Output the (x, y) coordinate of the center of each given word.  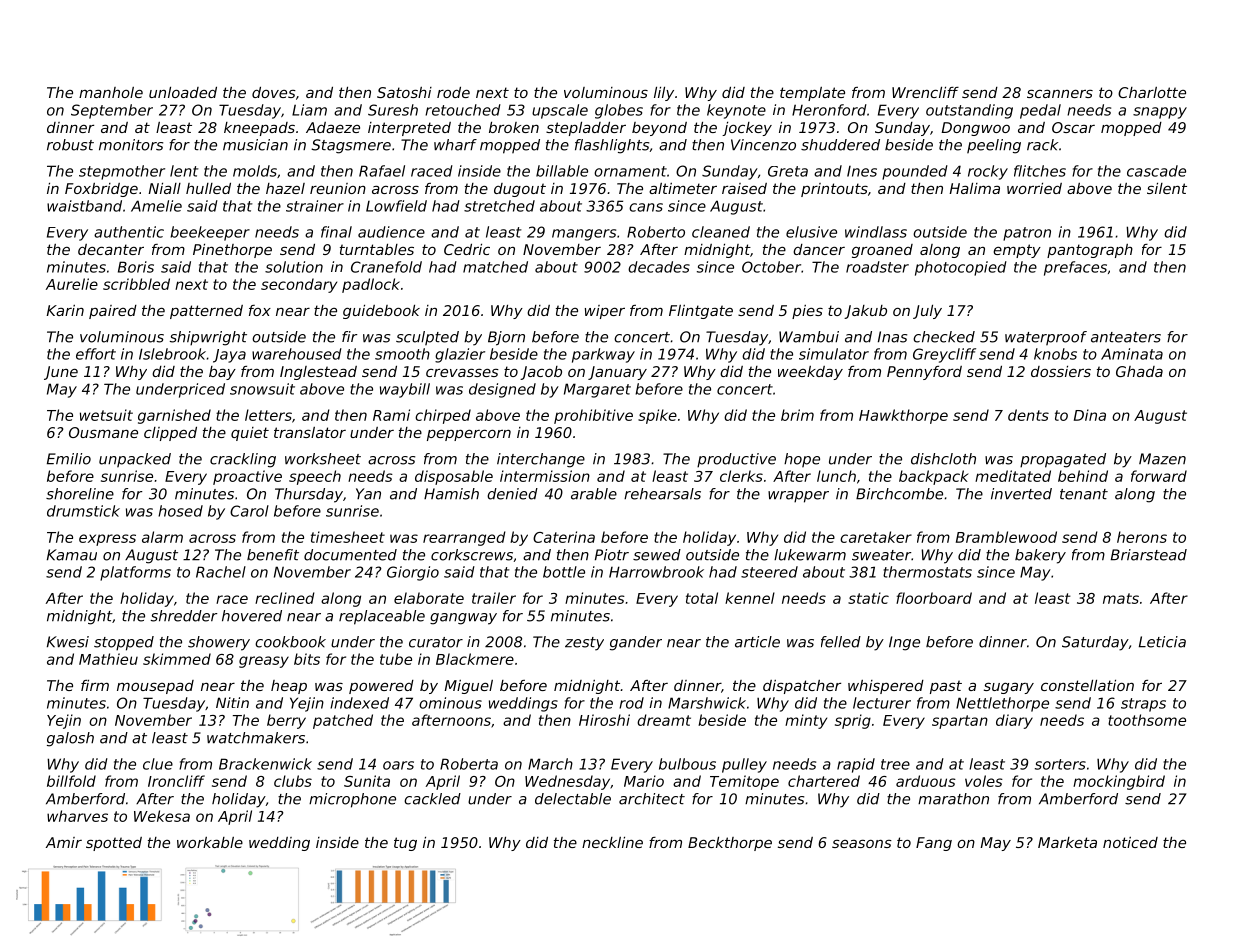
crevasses (462, 372)
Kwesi (68, 642)
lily (664, 94)
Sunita (367, 781)
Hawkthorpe (903, 416)
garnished (174, 416)
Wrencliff (925, 92)
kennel (750, 598)
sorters (1060, 764)
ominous (450, 703)
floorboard (934, 598)
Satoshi (404, 92)
